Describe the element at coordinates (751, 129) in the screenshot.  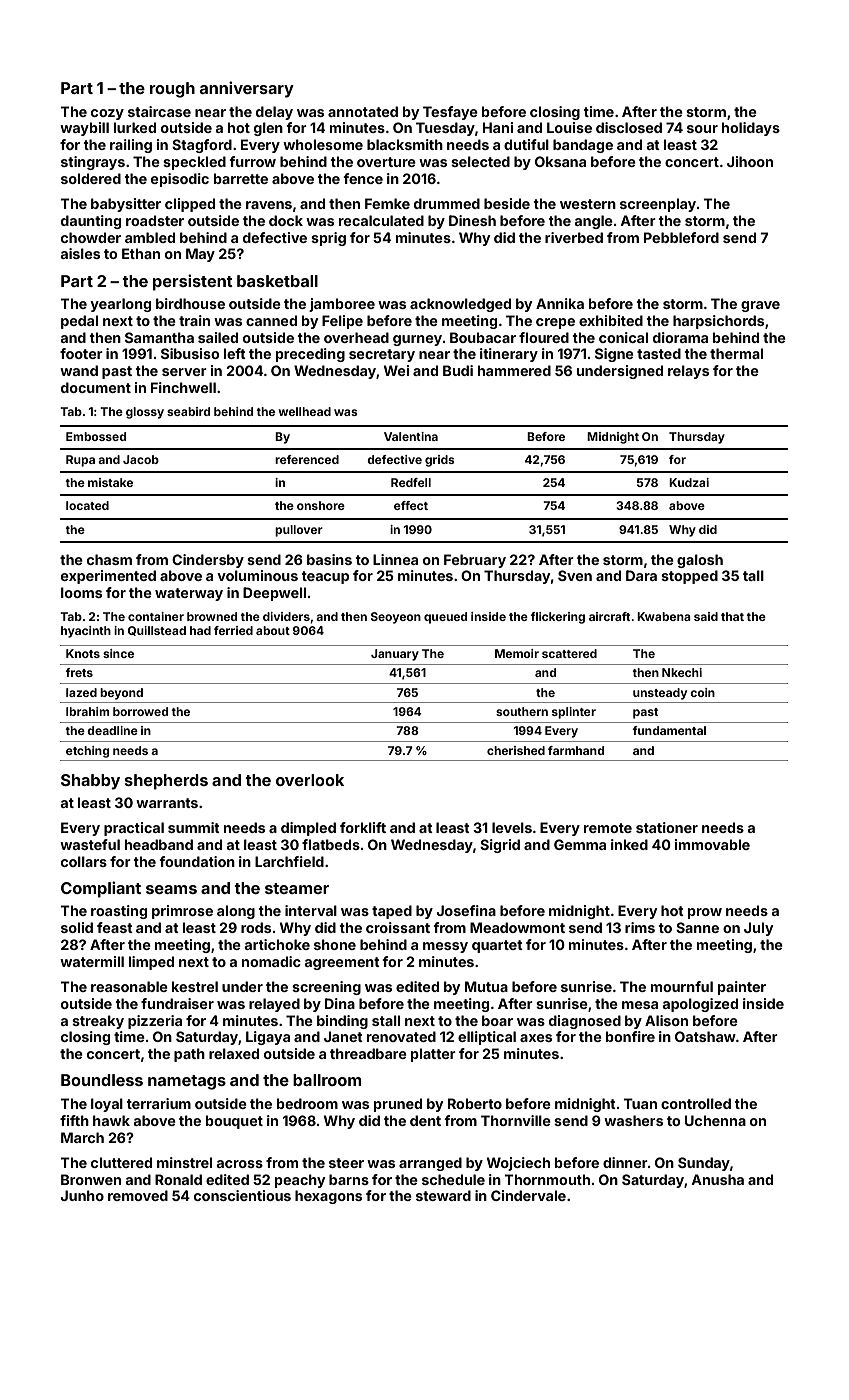
I see `holidays` at that location.
